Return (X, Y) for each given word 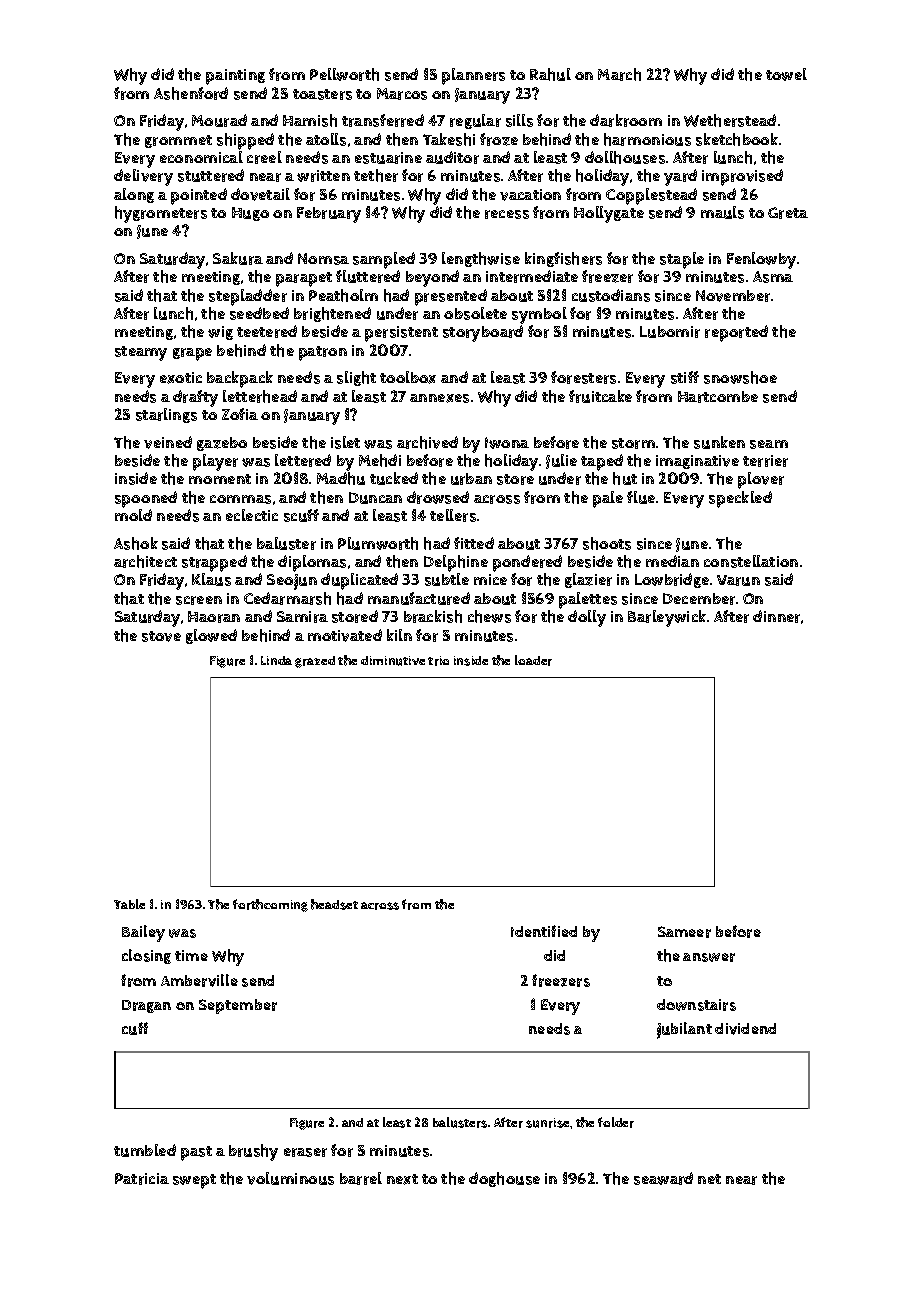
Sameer (684, 932)
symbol (539, 315)
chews (489, 616)
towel (786, 74)
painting (235, 77)
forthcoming (270, 905)
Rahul (550, 74)
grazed (315, 662)
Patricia (142, 1179)
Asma (773, 277)
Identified (544, 931)
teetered (267, 331)
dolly (587, 618)
